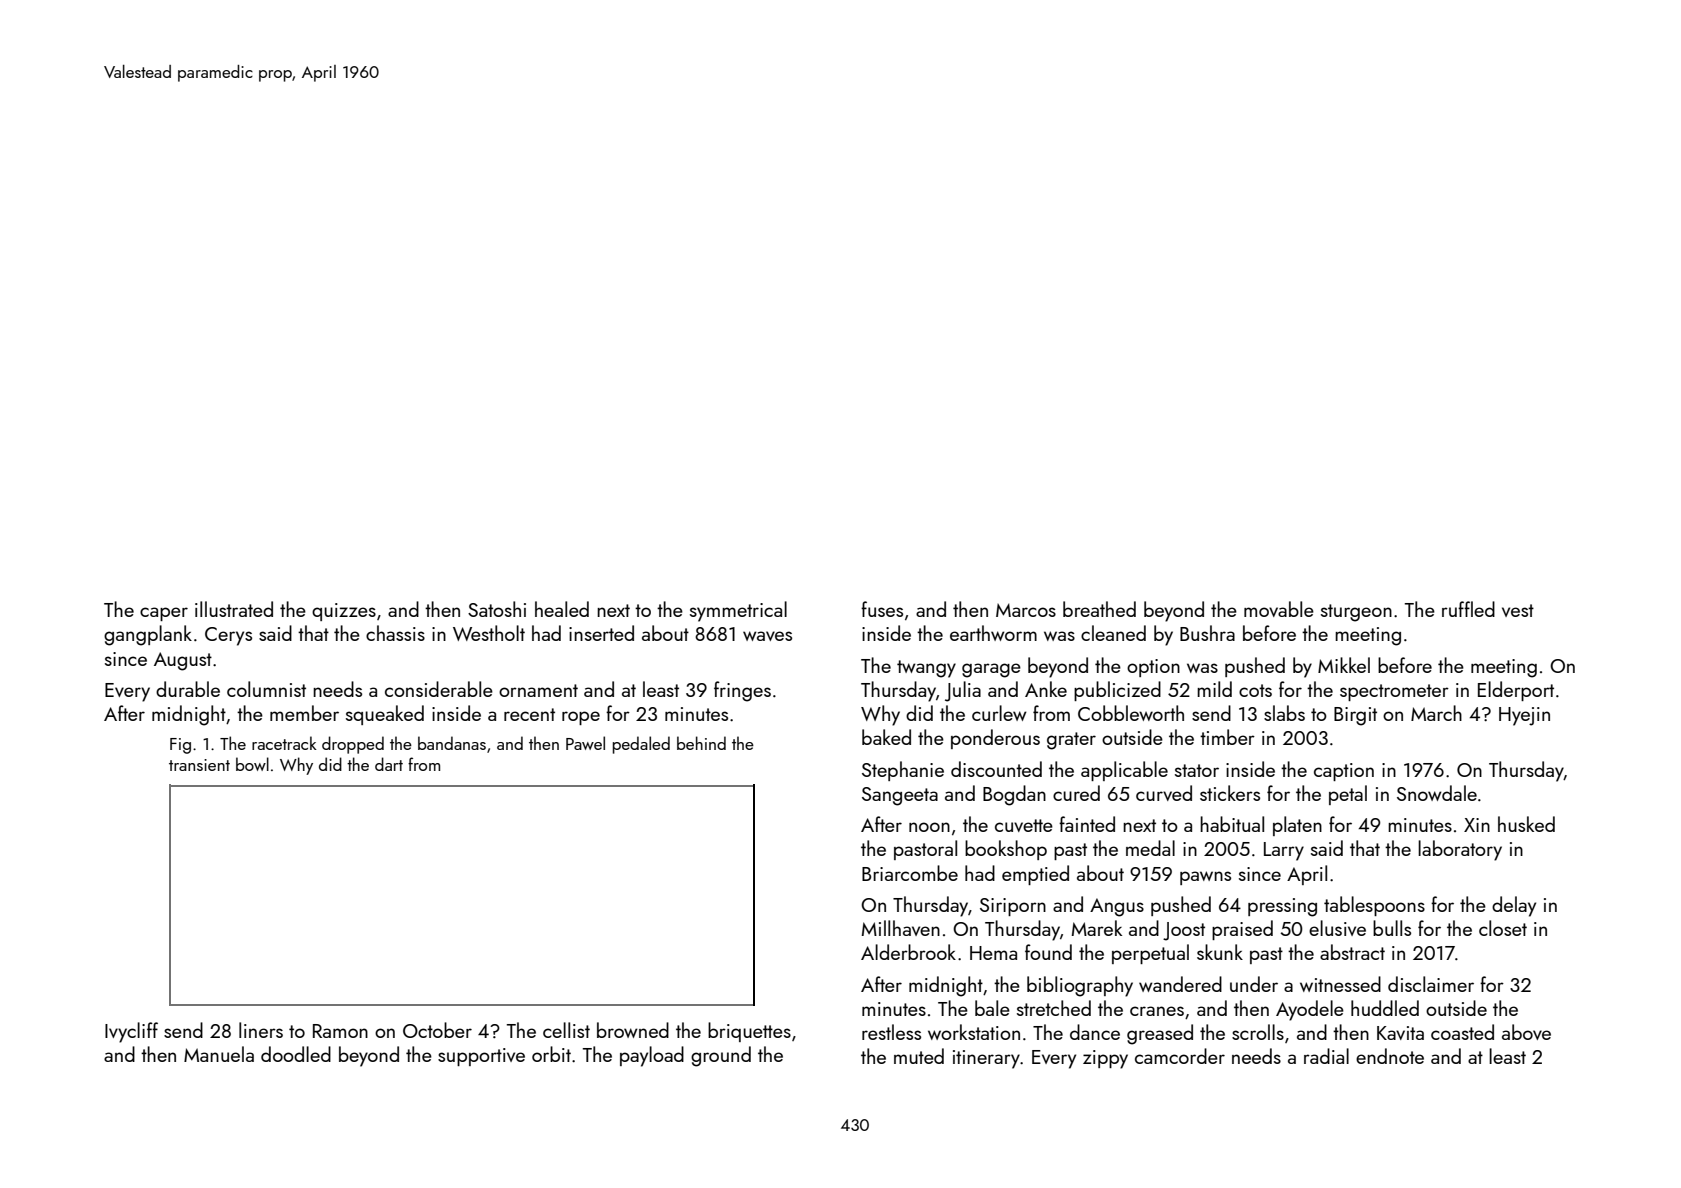 This screenshot has height=1188, width=1681. Describe the element at coordinates (437, 1030) in the screenshot. I see `October` at that location.
